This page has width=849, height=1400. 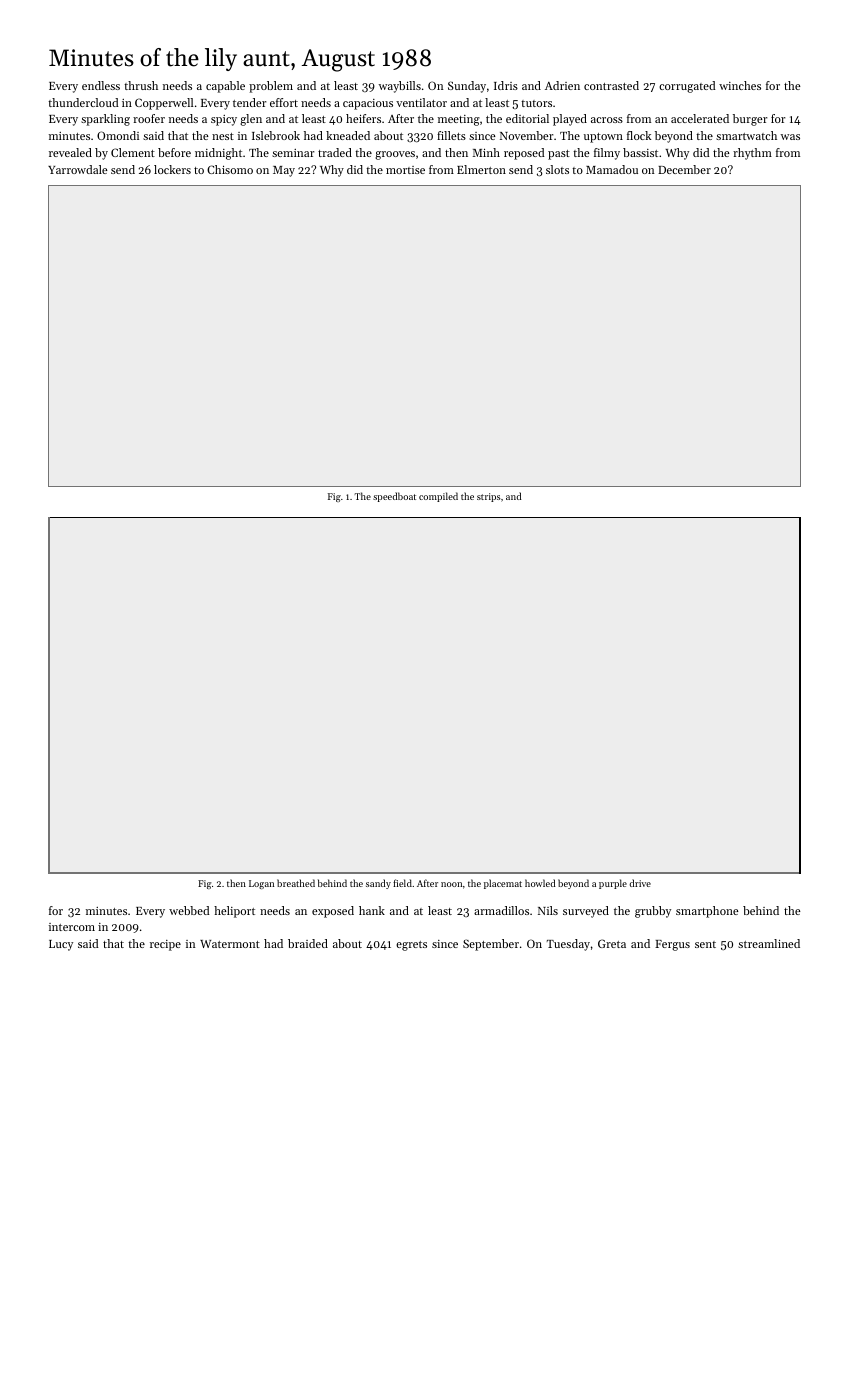 What do you see at coordinates (613, 884) in the page?
I see `purple` at bounding box center [613, 884].
